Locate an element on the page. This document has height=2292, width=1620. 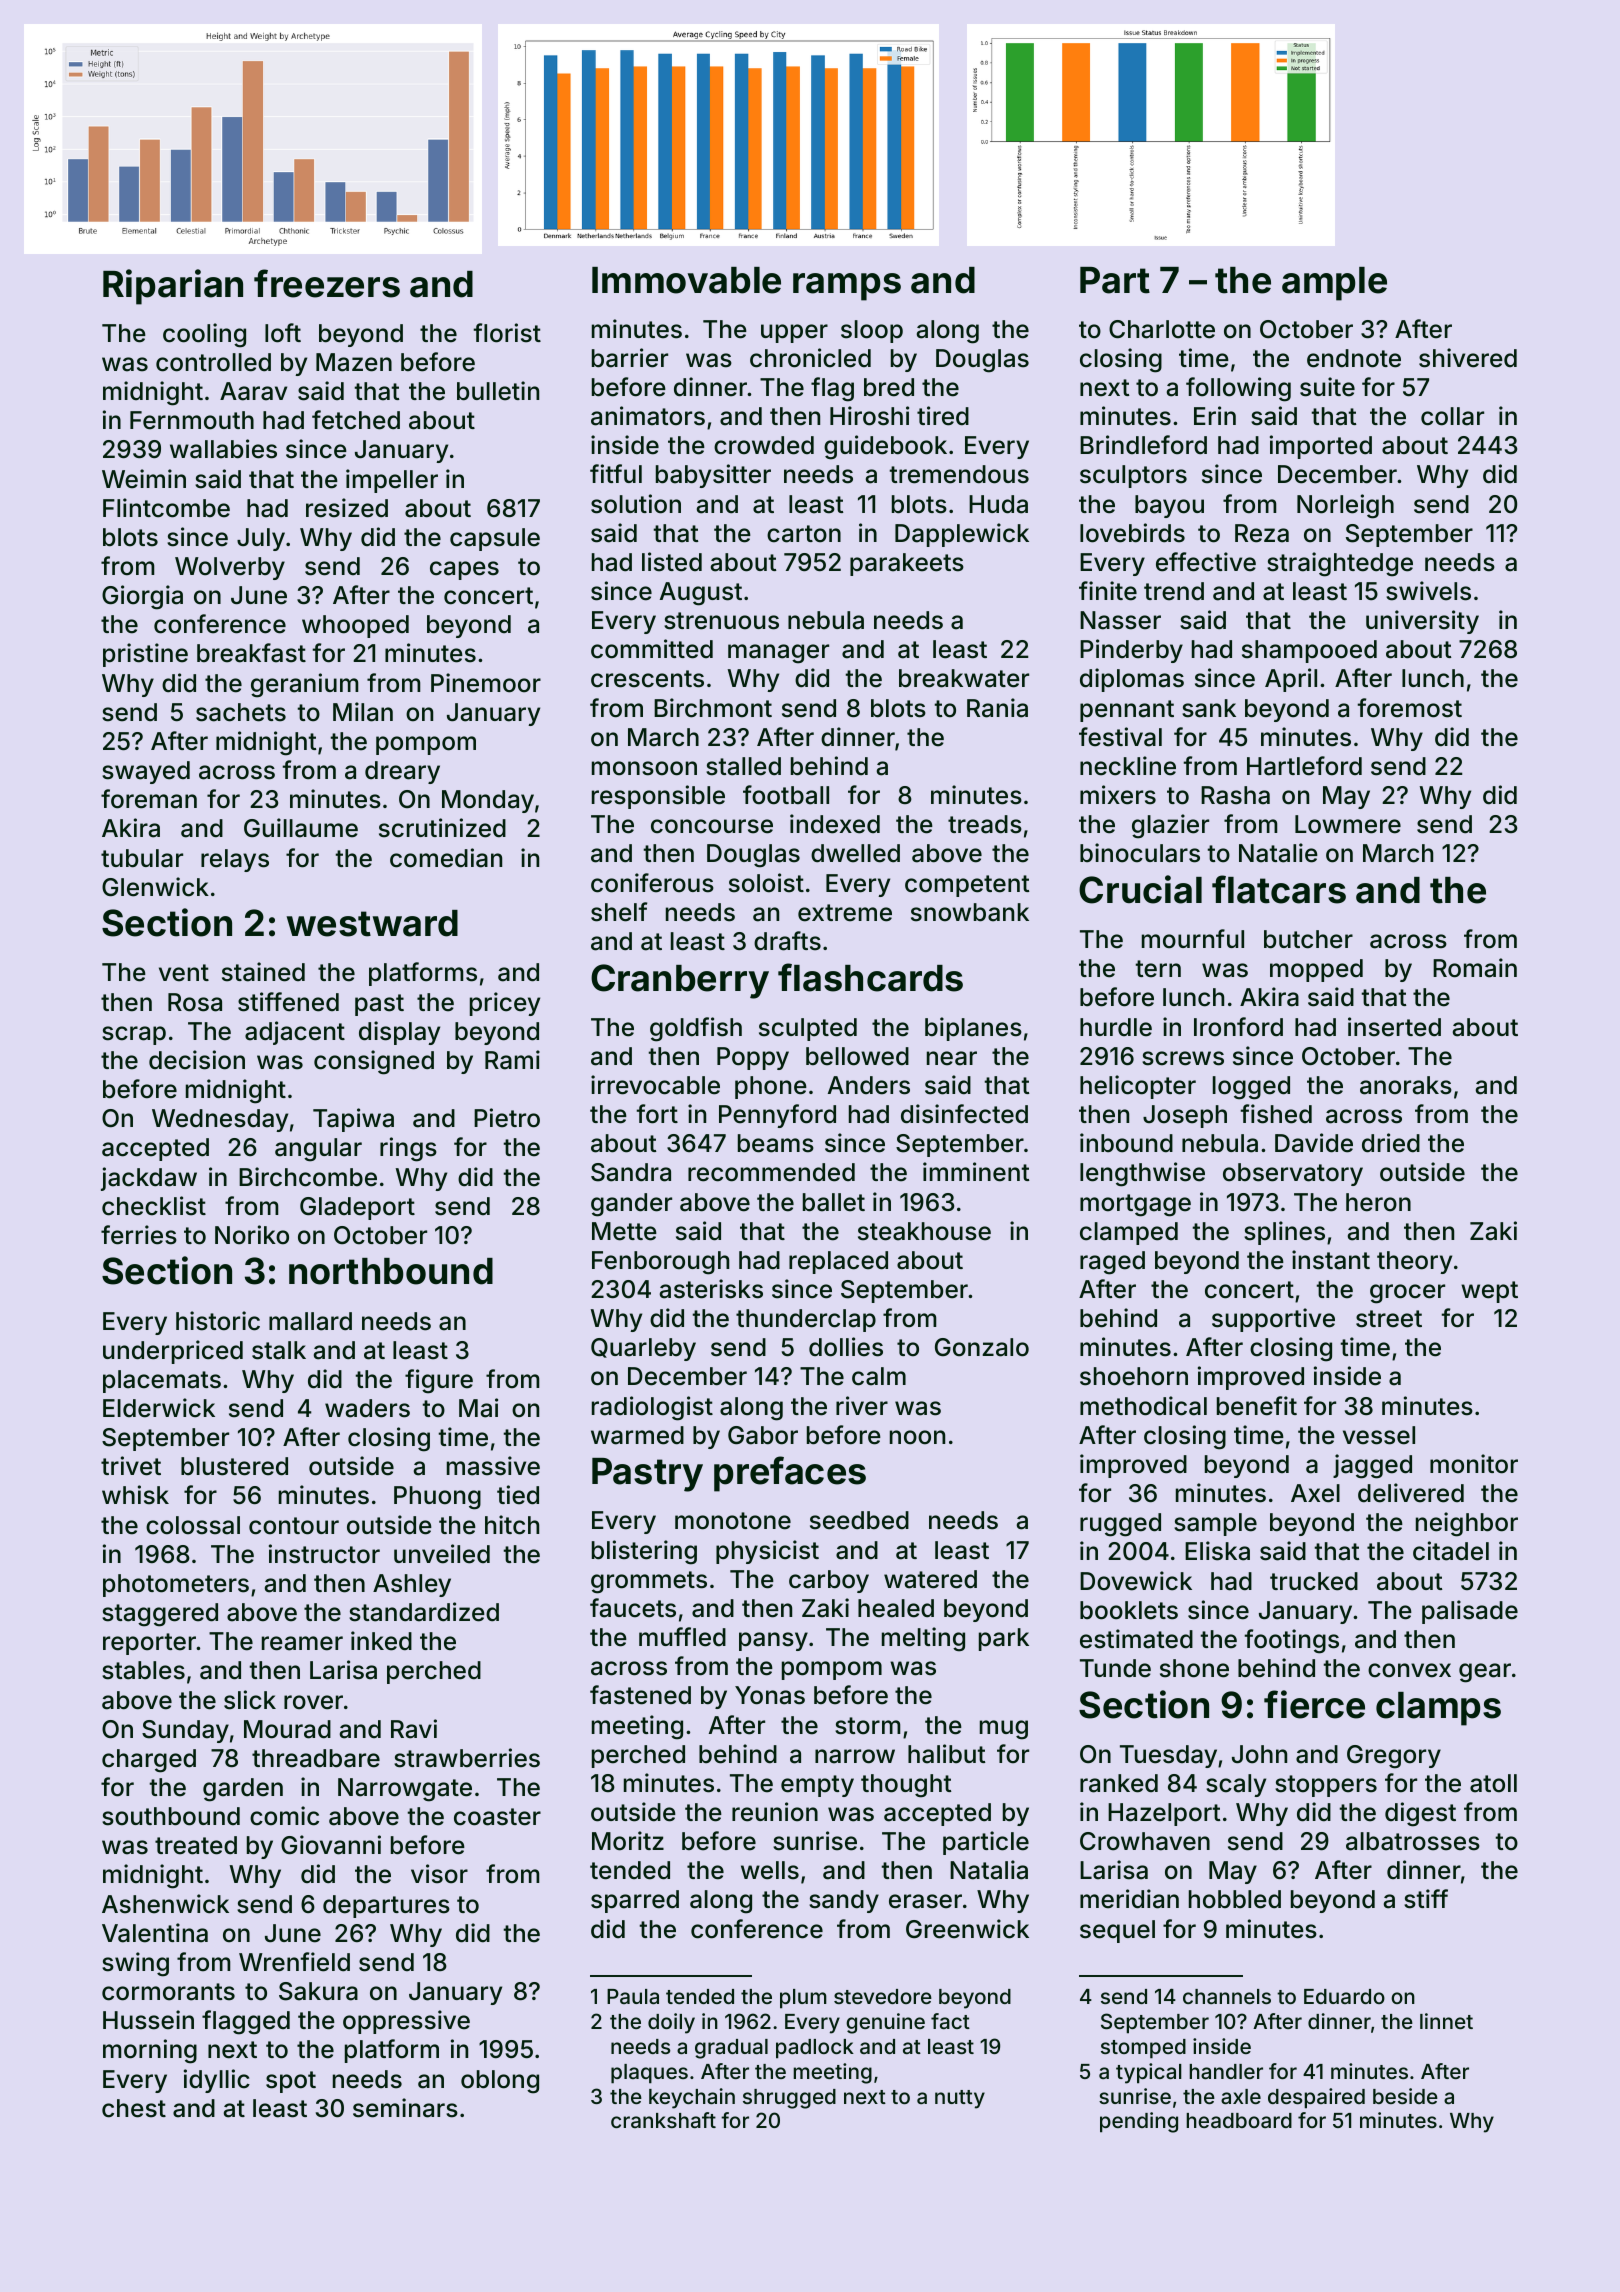
adjacent is located at coordinates (295, 1033).
